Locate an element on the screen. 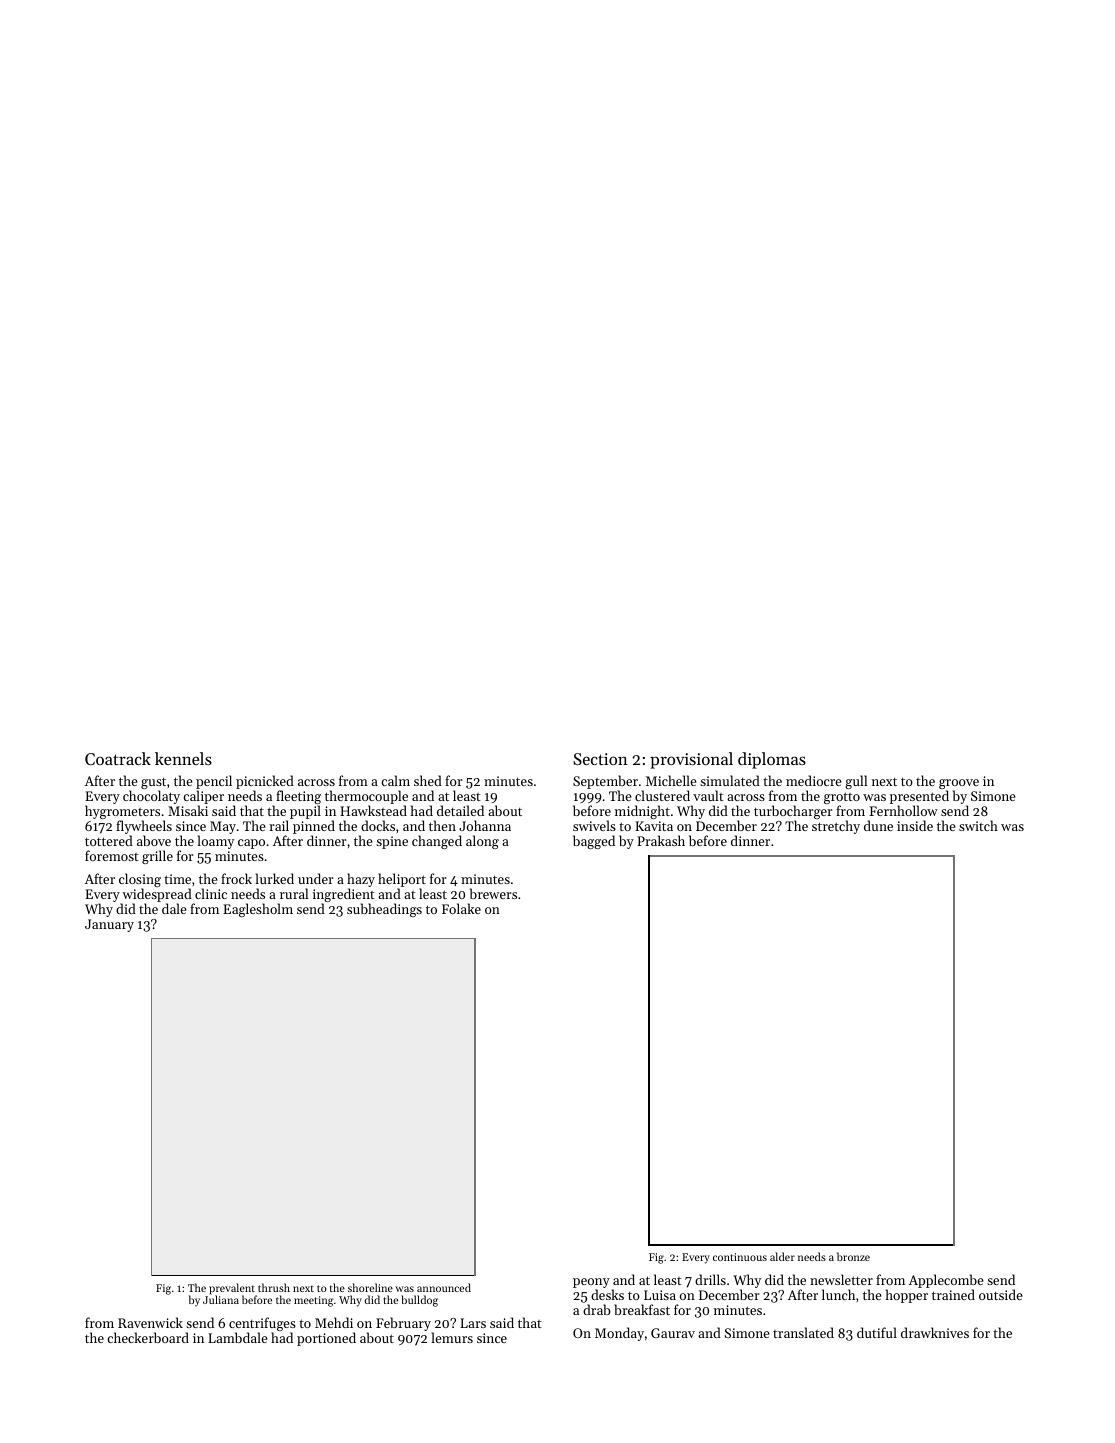 The image size is (1115, 1443). bronze is located at coordinates (853, 1256).
